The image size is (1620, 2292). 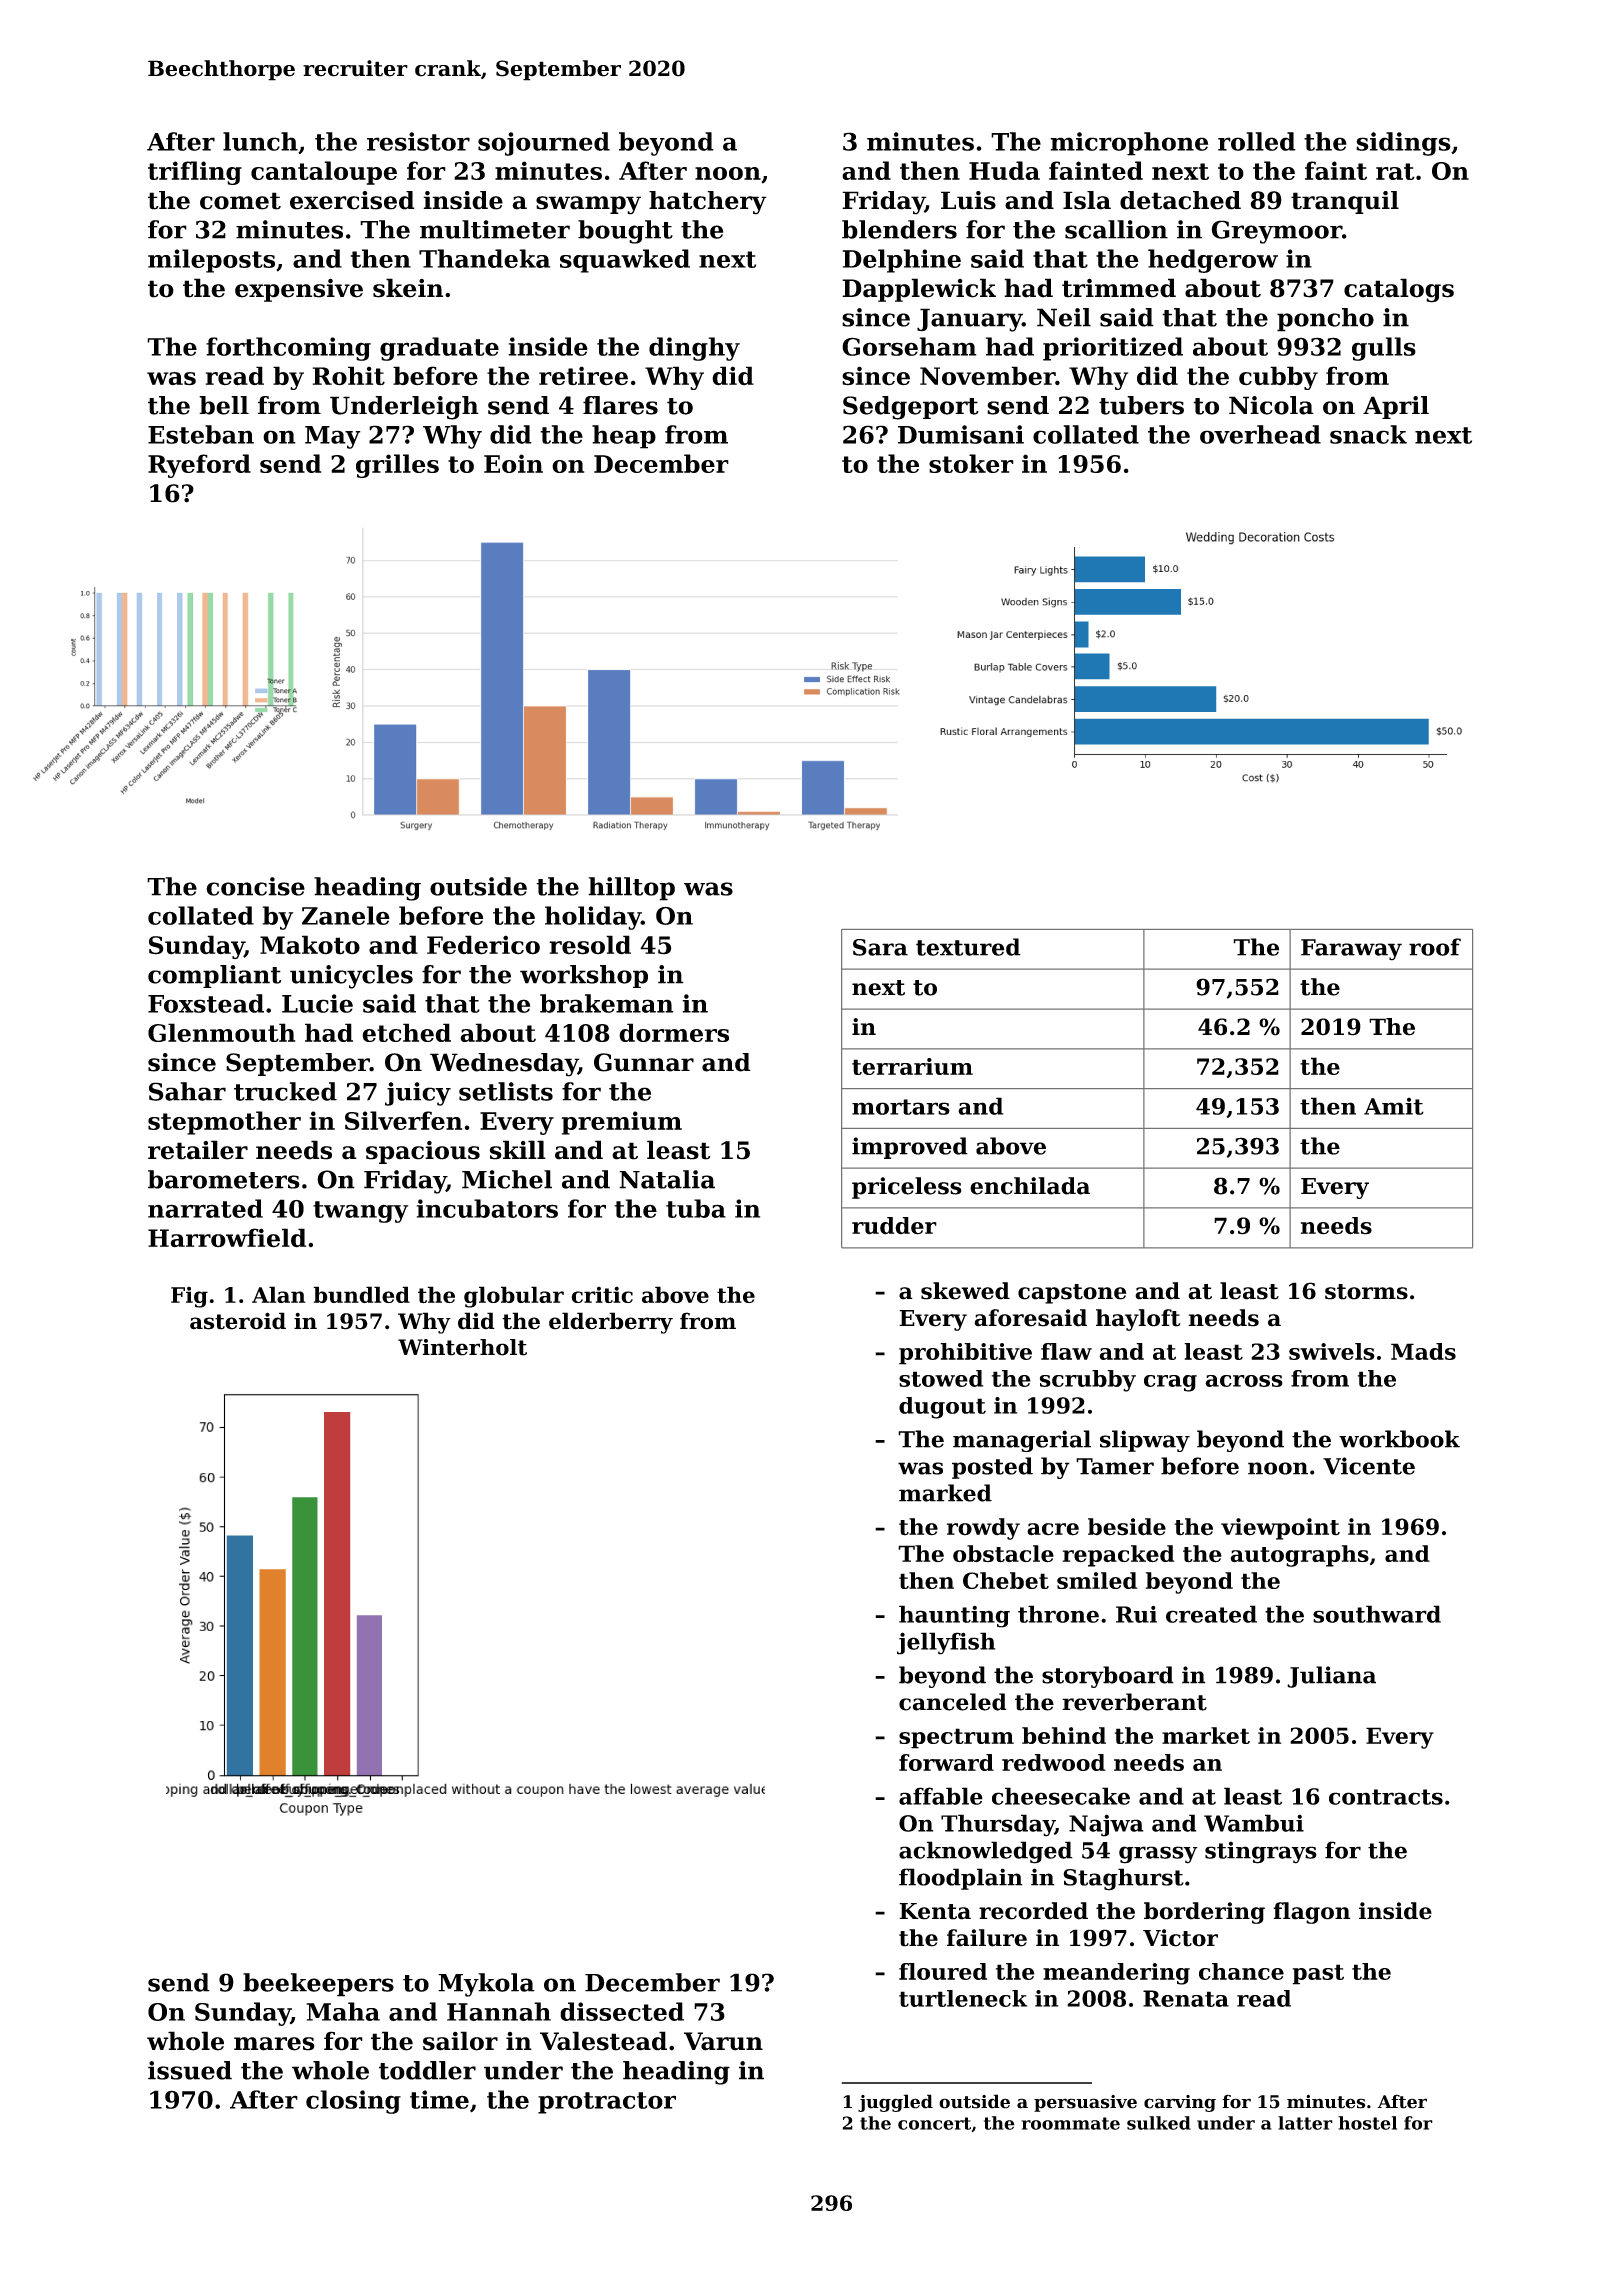 What do you see at coordinates (1368, 434) in the screenshot?
I see `snack` at bounding box center [1368, 434].
